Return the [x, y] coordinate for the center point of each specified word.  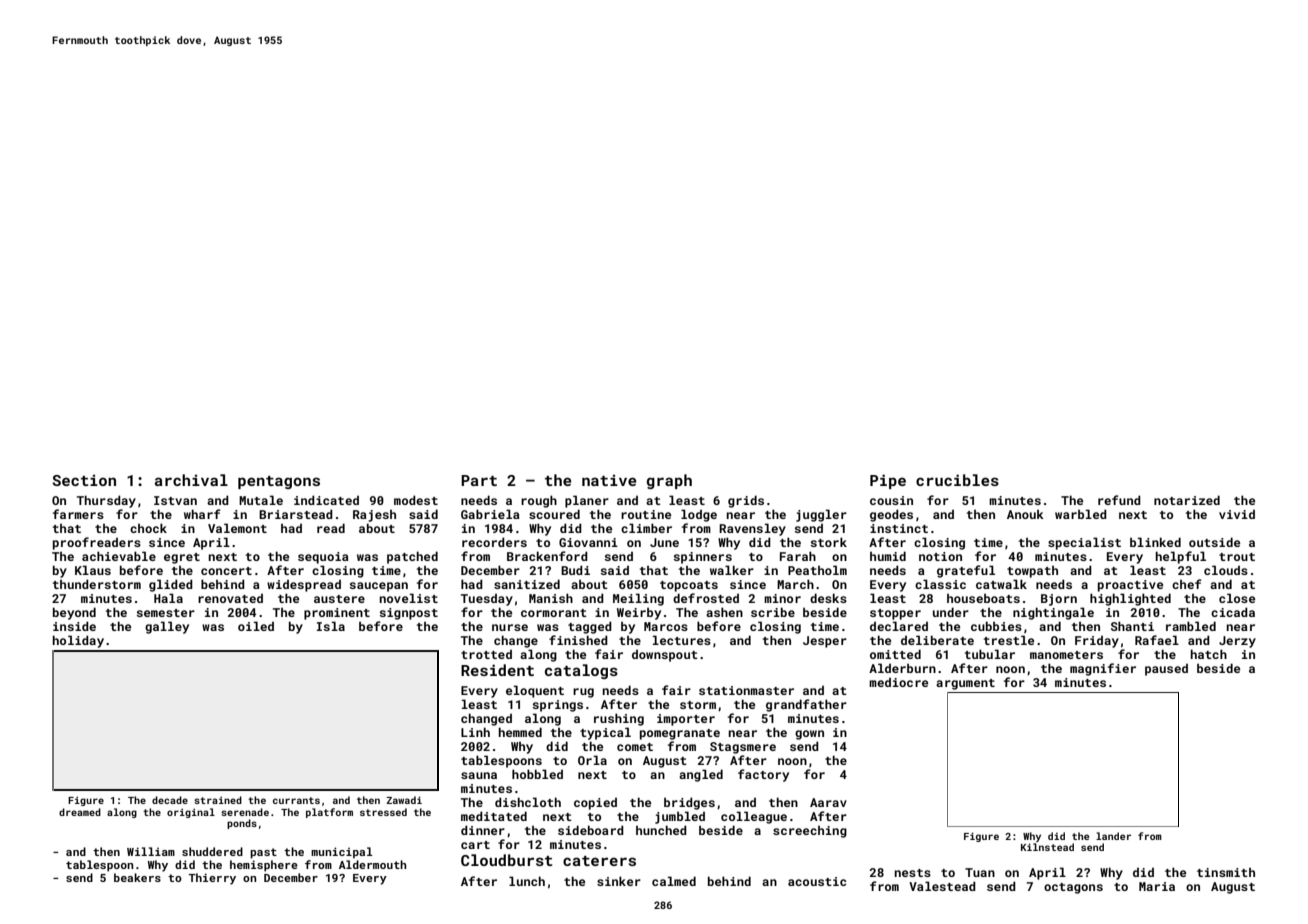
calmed [674, 881]
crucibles [957, 480]
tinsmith [1226, 872]
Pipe [888, 481]
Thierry [212, 879]
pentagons [279, 482]
